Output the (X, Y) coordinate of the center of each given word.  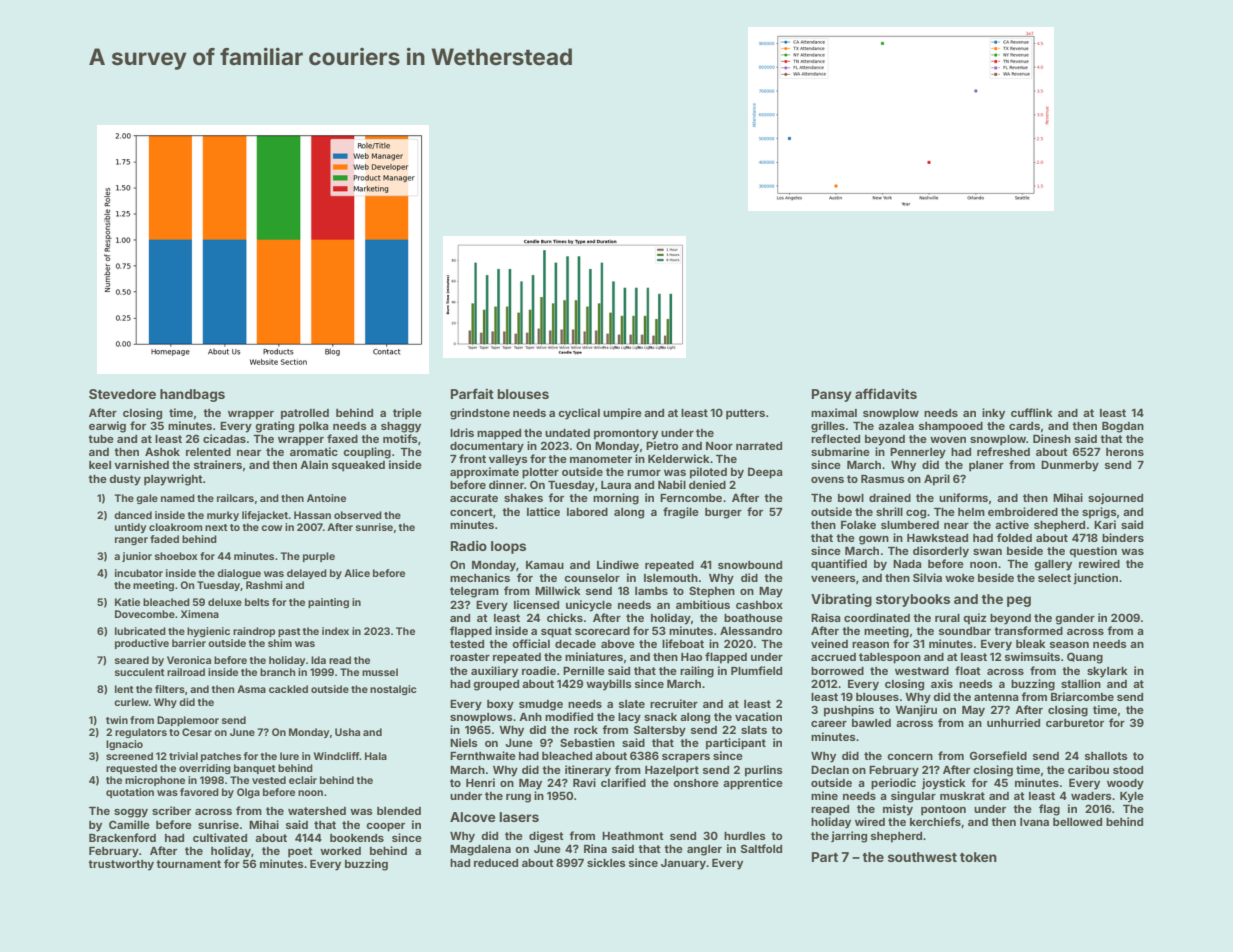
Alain (314, 464)
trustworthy (121, 865)
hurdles (745, 836)
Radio (469, 545)
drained (890, 497)
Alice (357, 573)
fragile (681, 513)
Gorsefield (998, 755)
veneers (833, 579)
